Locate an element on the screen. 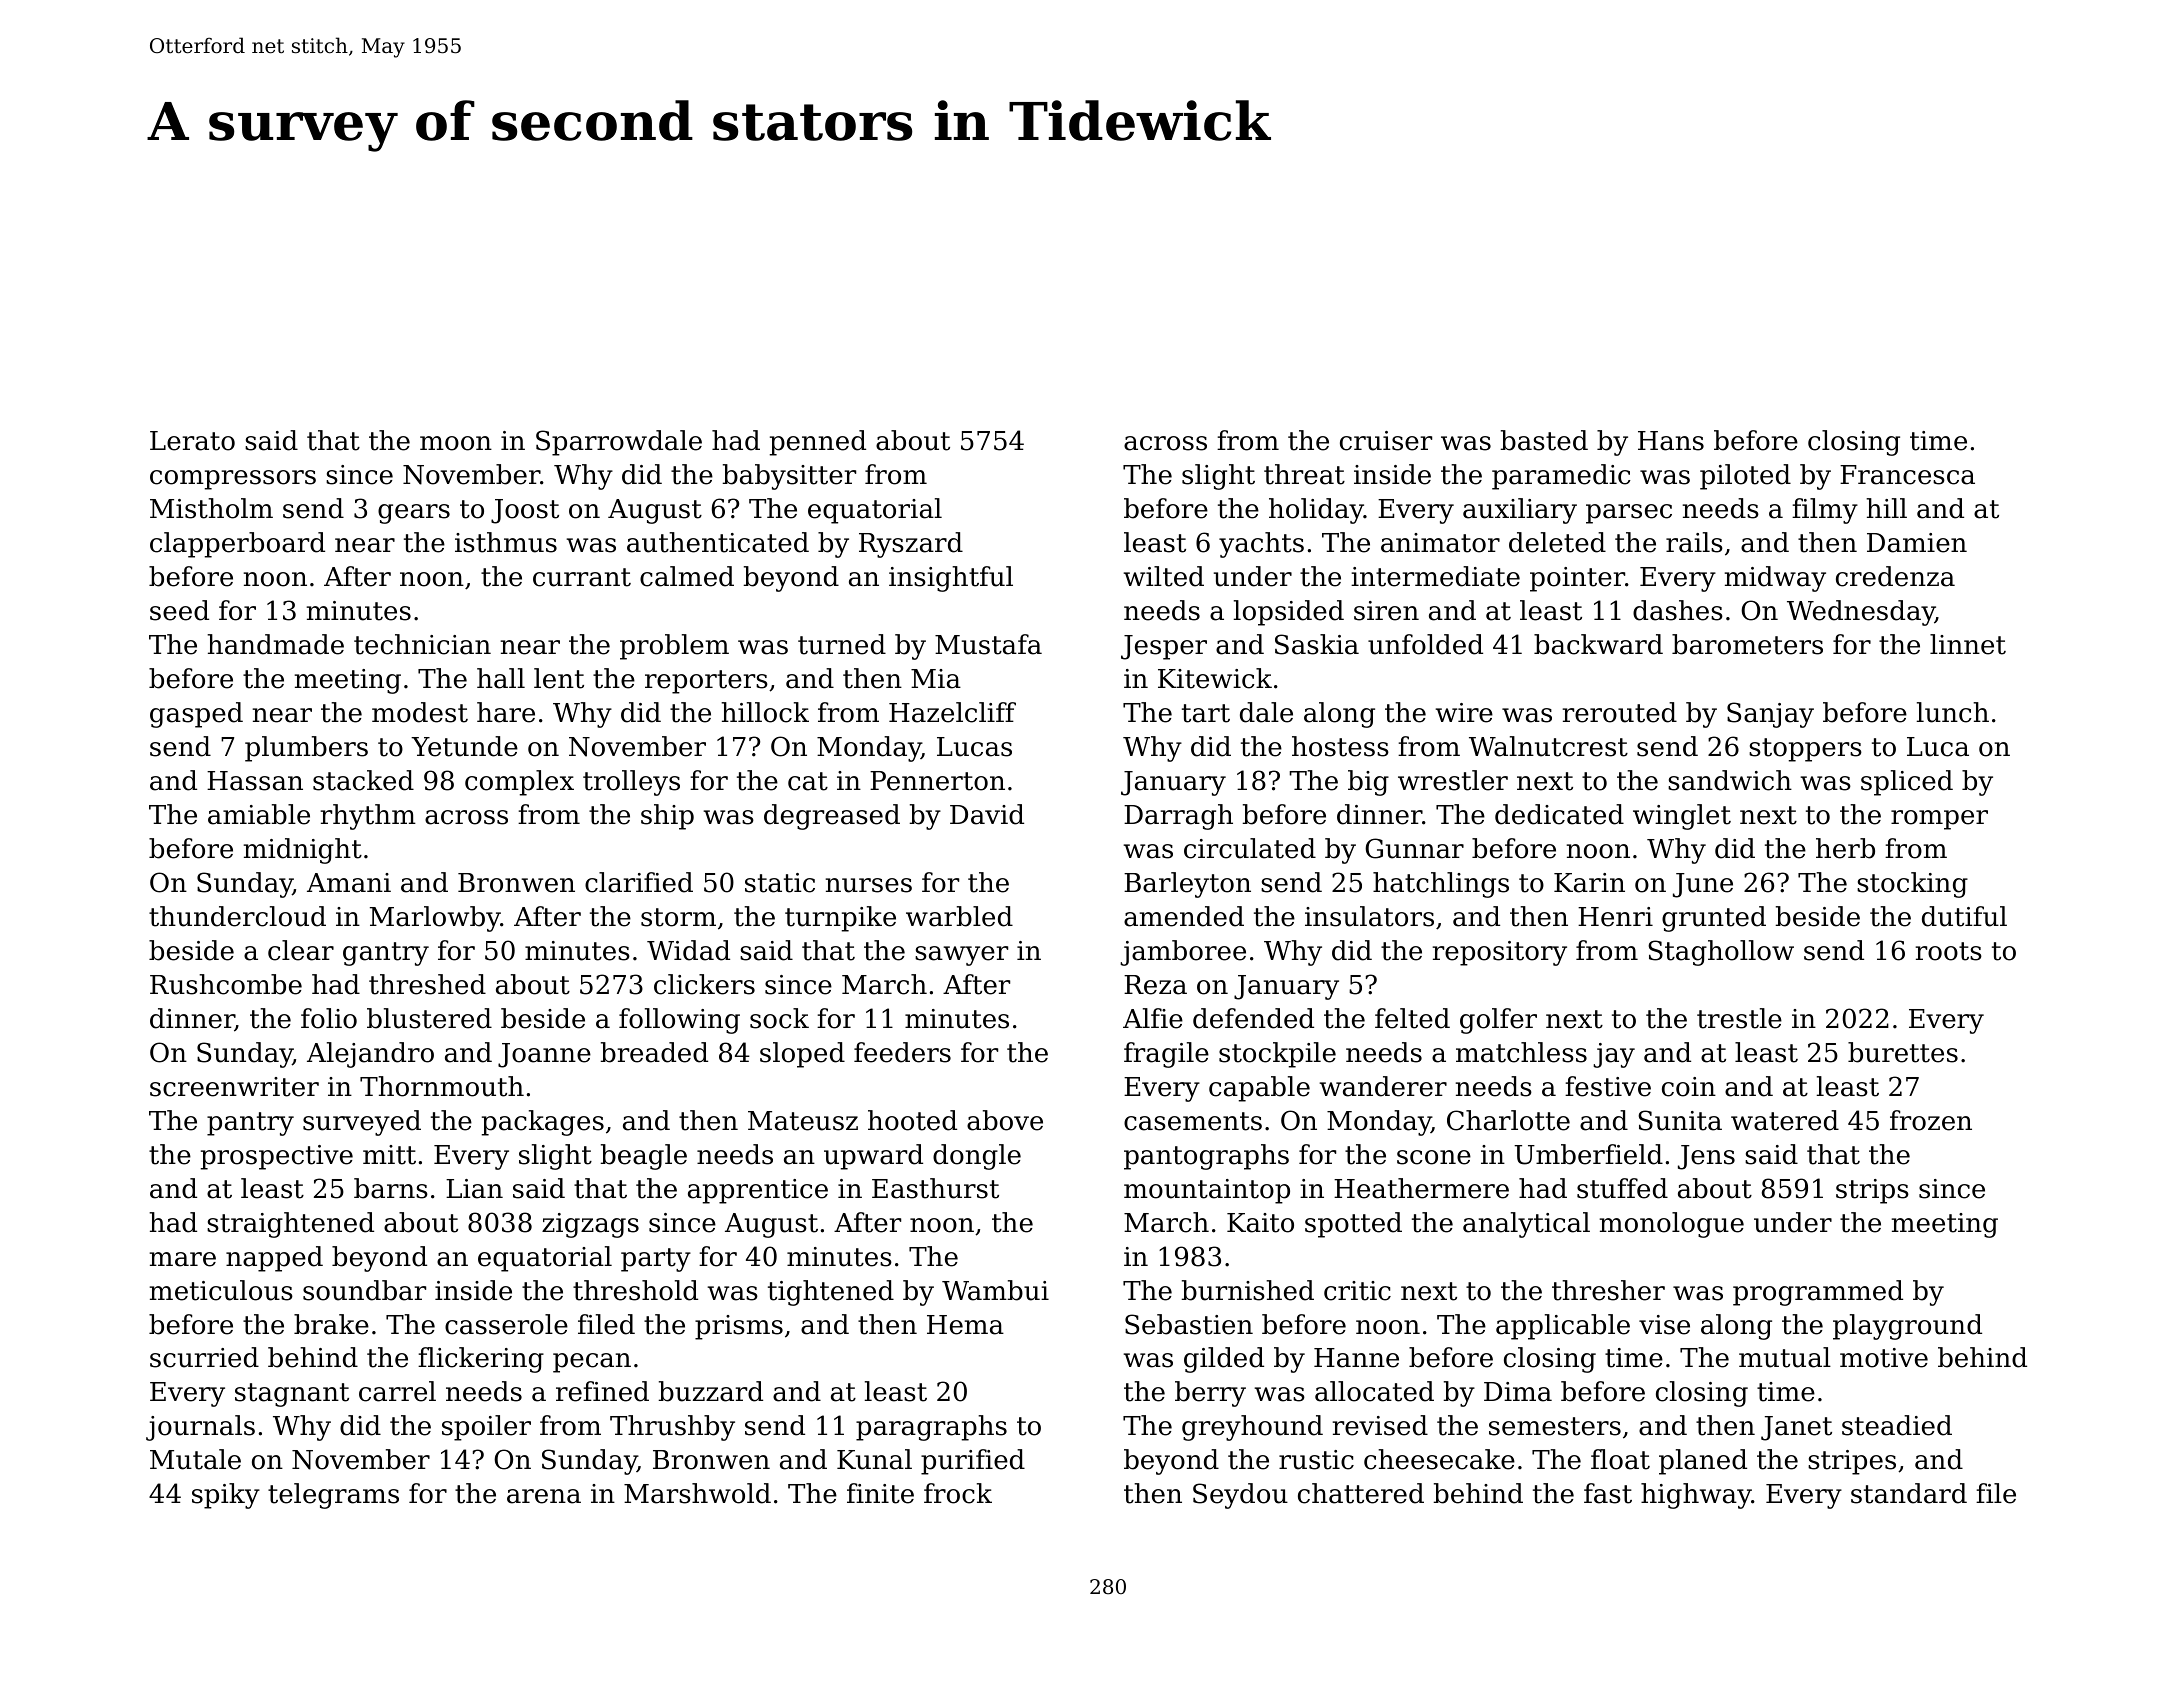 The height and width of the screenshot is (1683, 2178). stockpile is located at coordinates (1277, 1055).
